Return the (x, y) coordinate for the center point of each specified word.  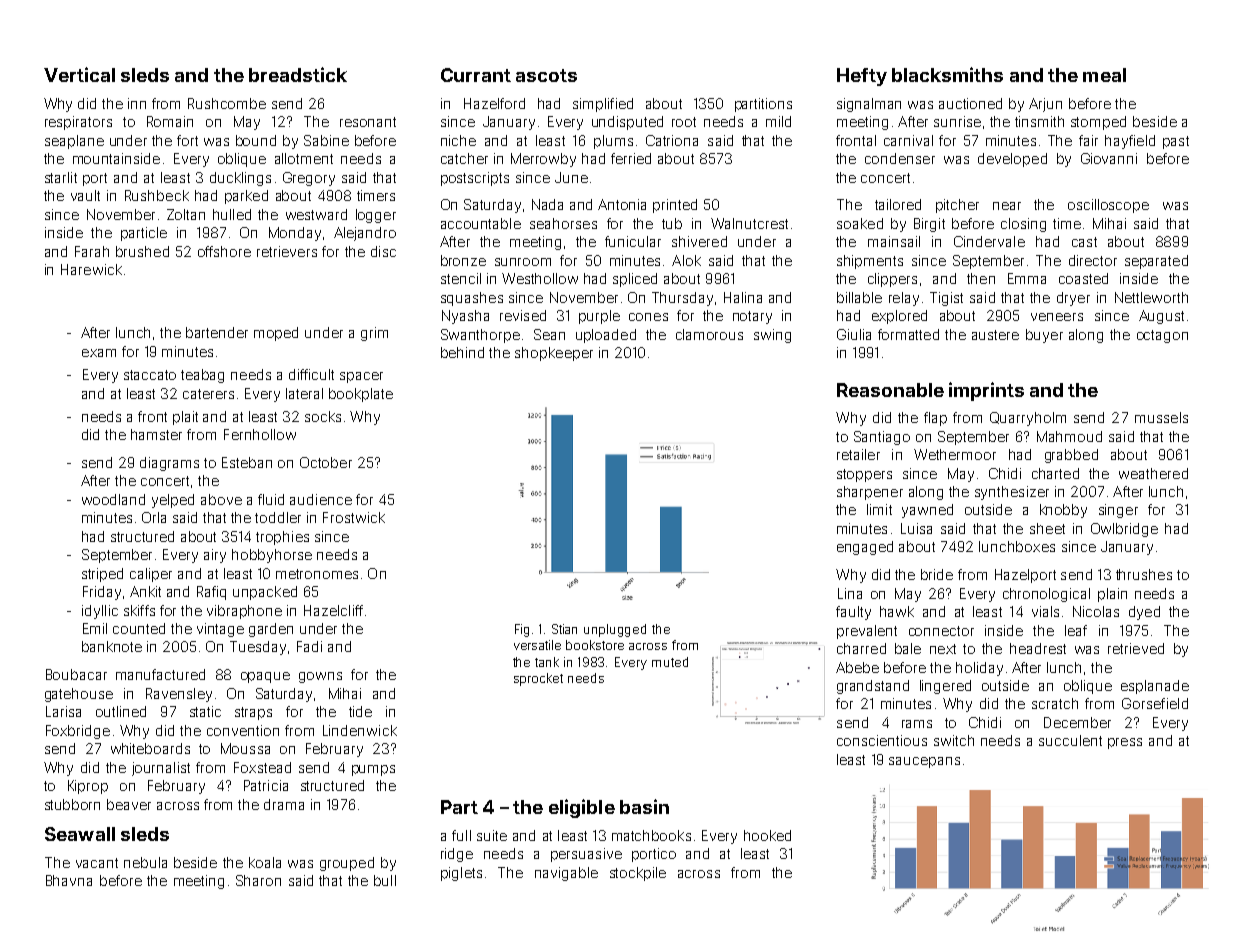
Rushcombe (227, 103)
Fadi (309, 646)
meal (1104, 75)
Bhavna (69, 880)
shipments (870, 262)
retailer (858, 454)
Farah (92, 251)
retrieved (1136, 648)
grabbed (1071, 456)
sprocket (538, 679)
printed (675, 206)
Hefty (862, 77)
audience (321, 499)
